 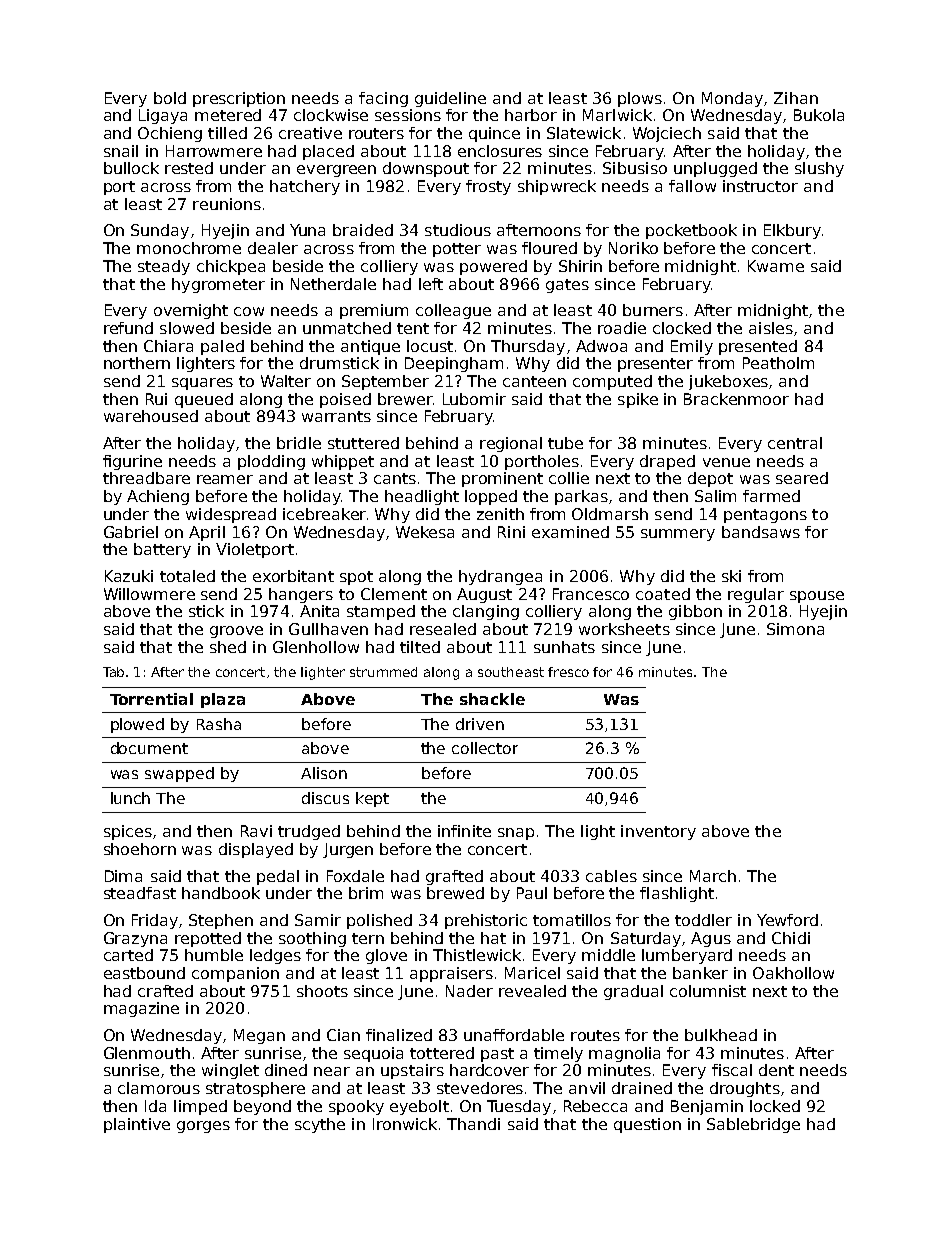 What do you see at coordinates (792, 231) in the screenshot?
I see `Elkbury` at bounding box center [792, 231].
